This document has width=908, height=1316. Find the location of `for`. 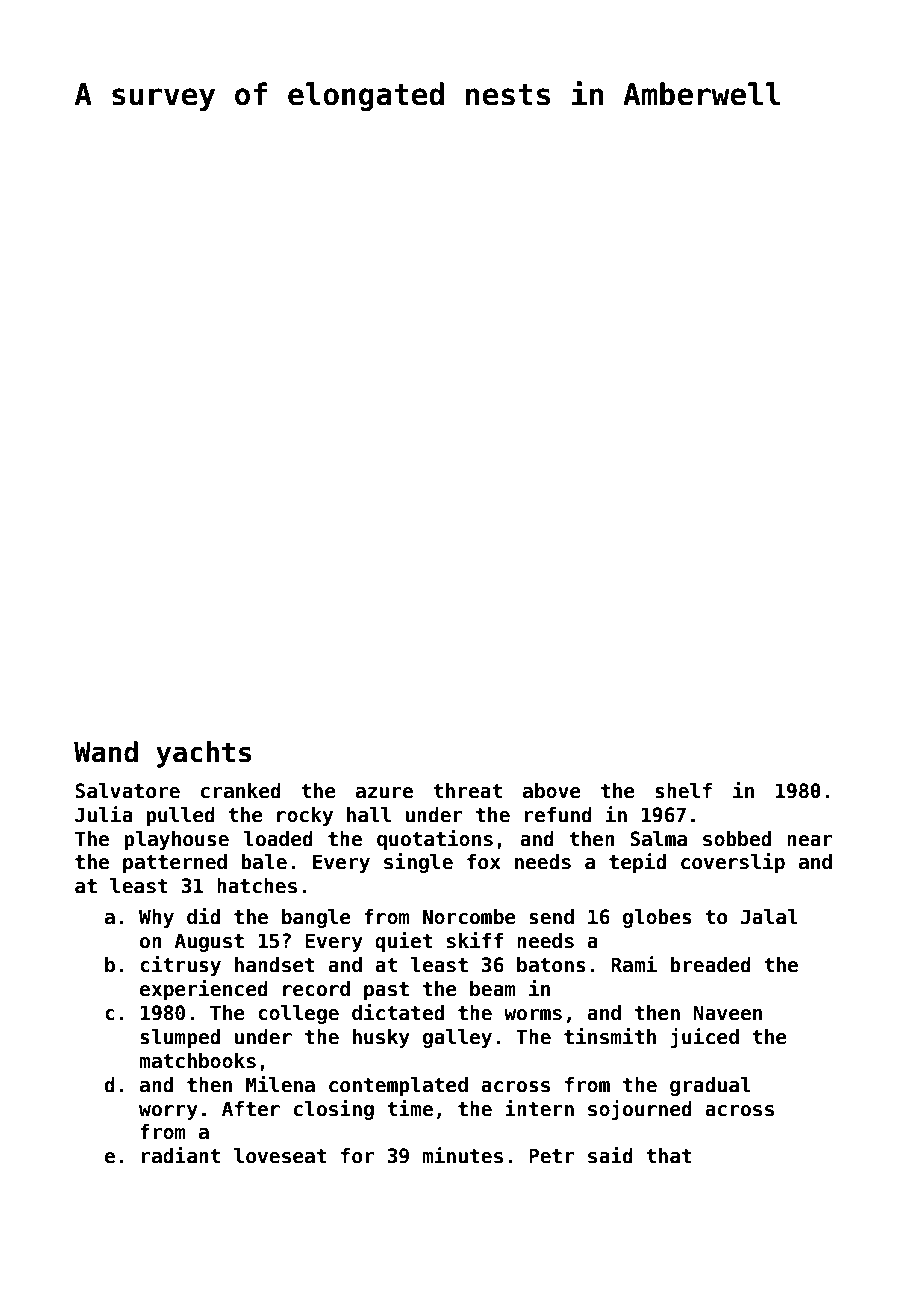

for is located at coordinates (357, 1156).
